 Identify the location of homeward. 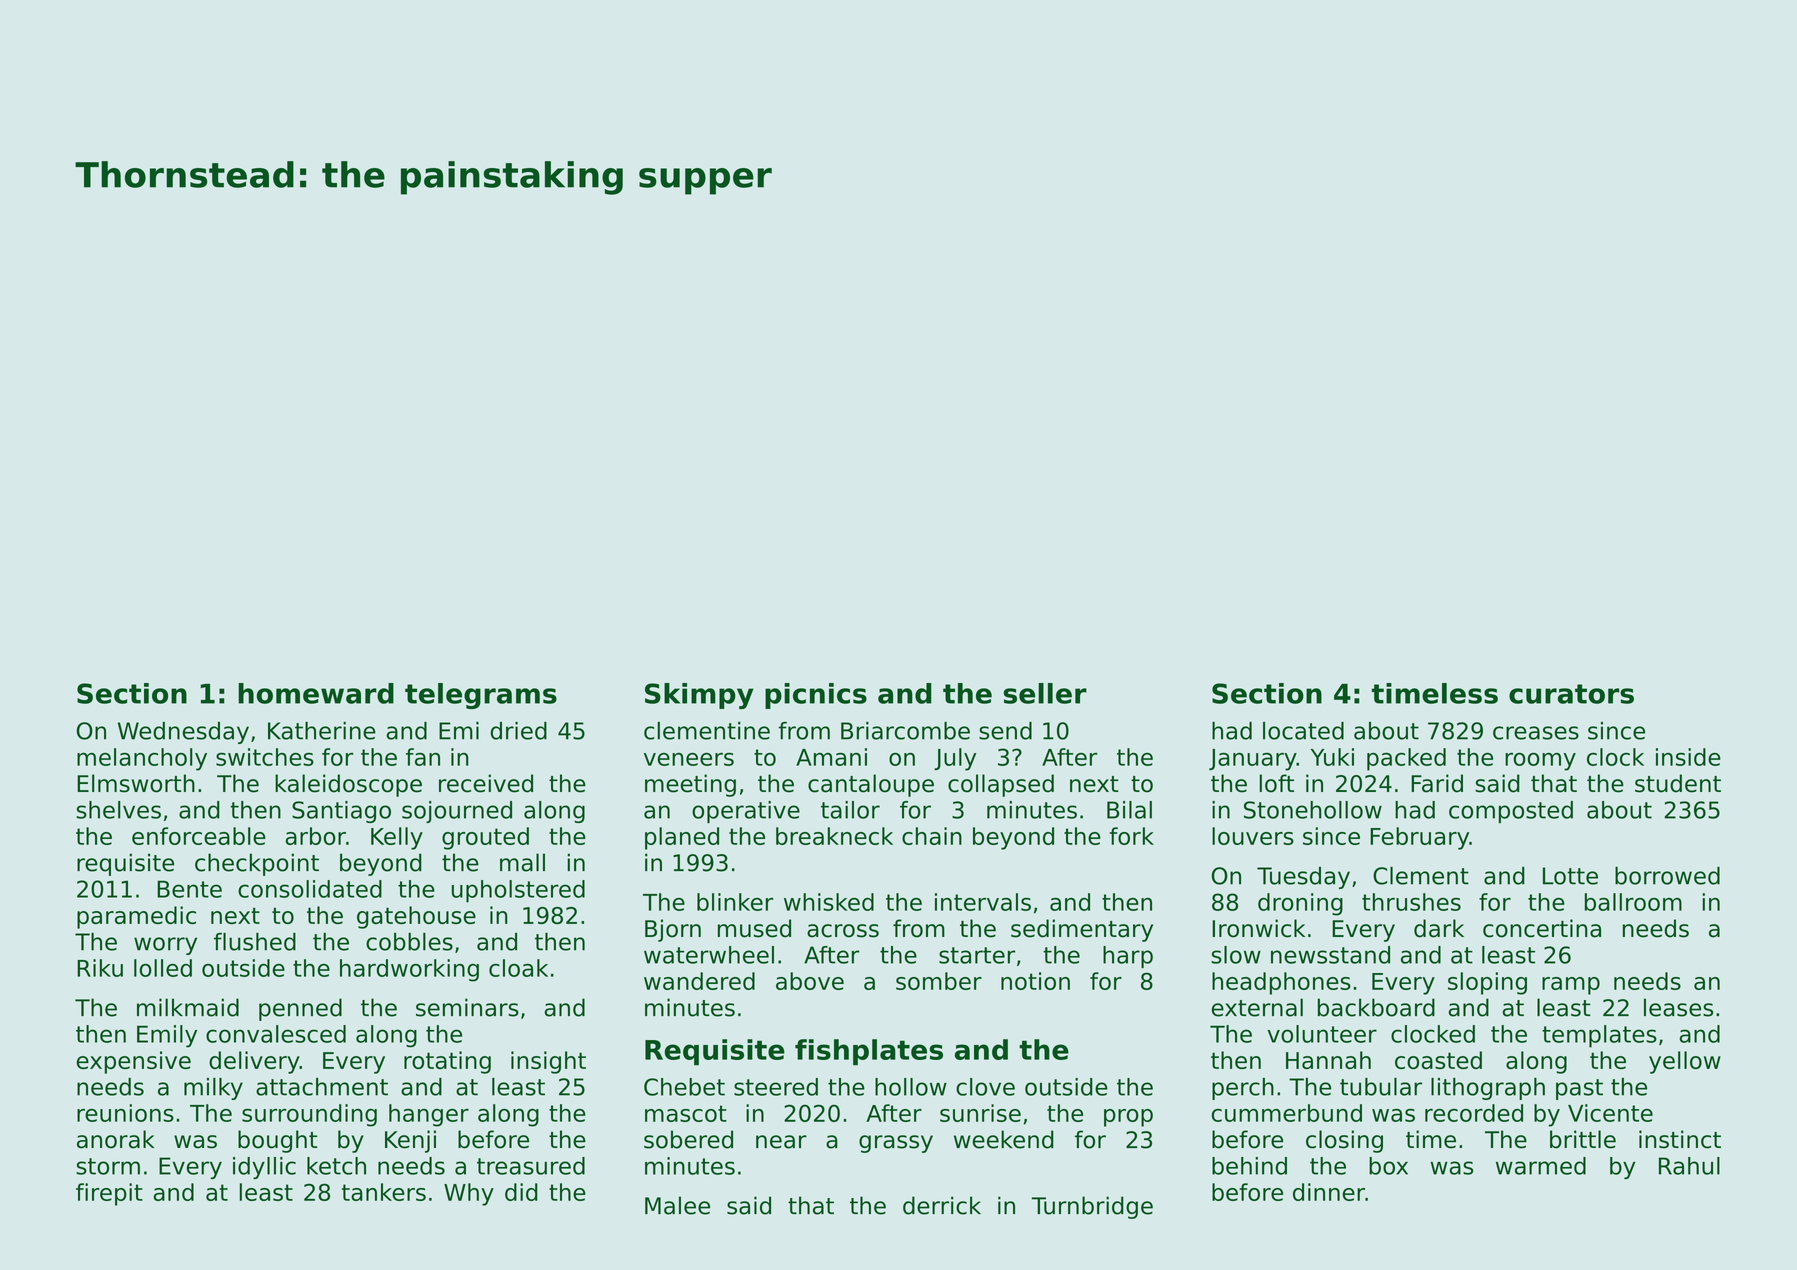
(316, 693).
